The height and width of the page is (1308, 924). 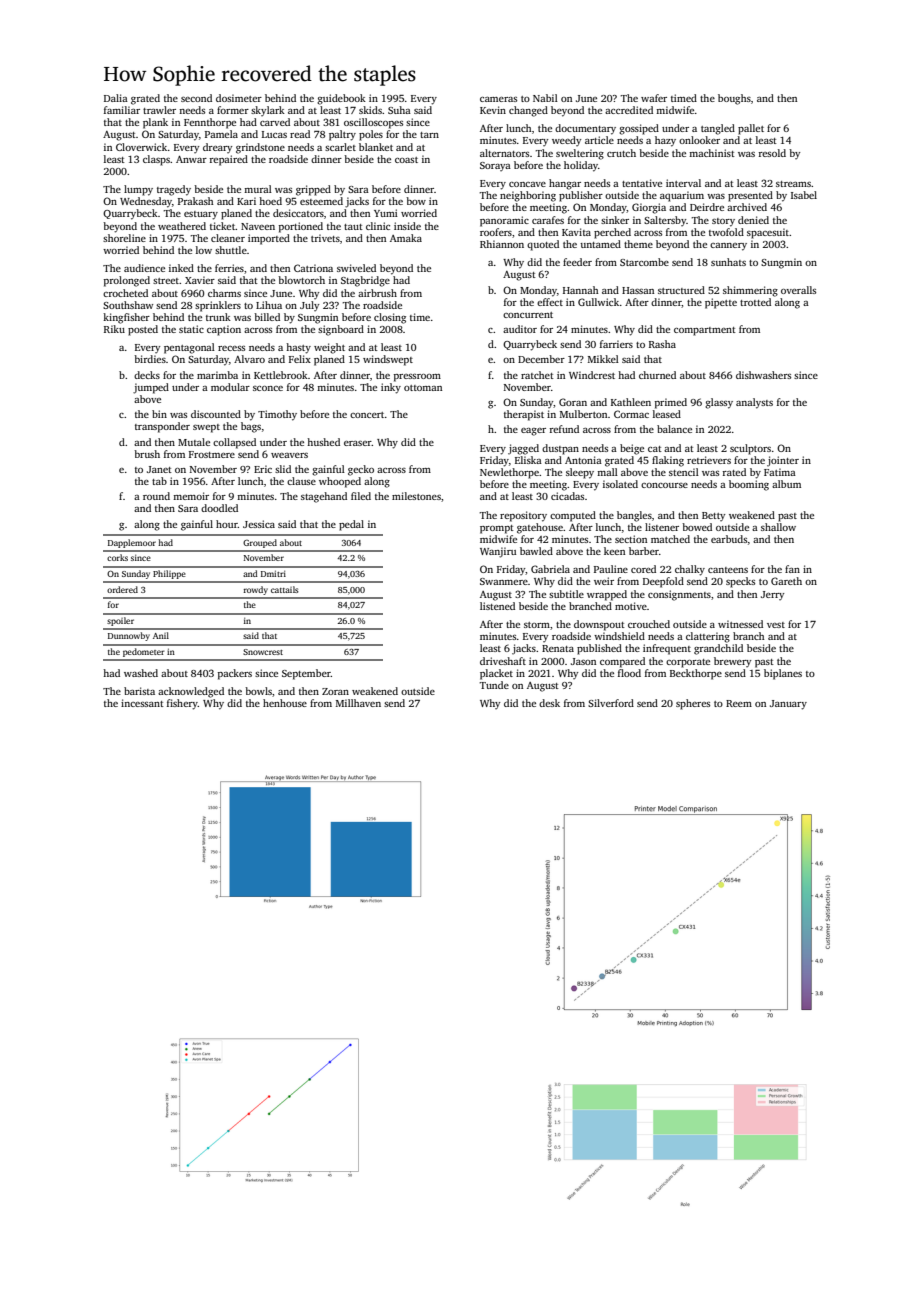 I want to click on compartment, so click(x=705, y=331).
